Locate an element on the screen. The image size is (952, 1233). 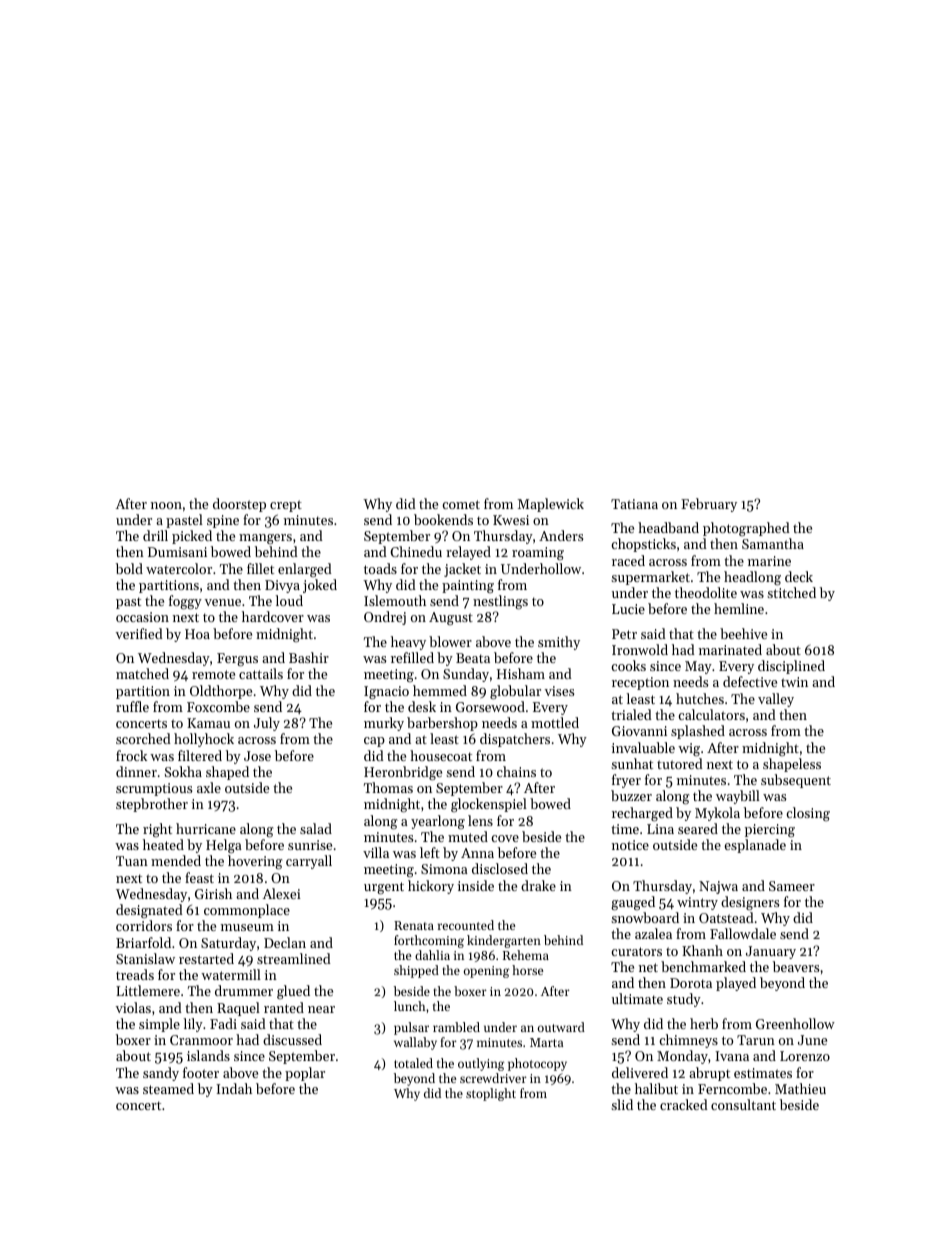
Kamau is located at coordinates (208, 723).
